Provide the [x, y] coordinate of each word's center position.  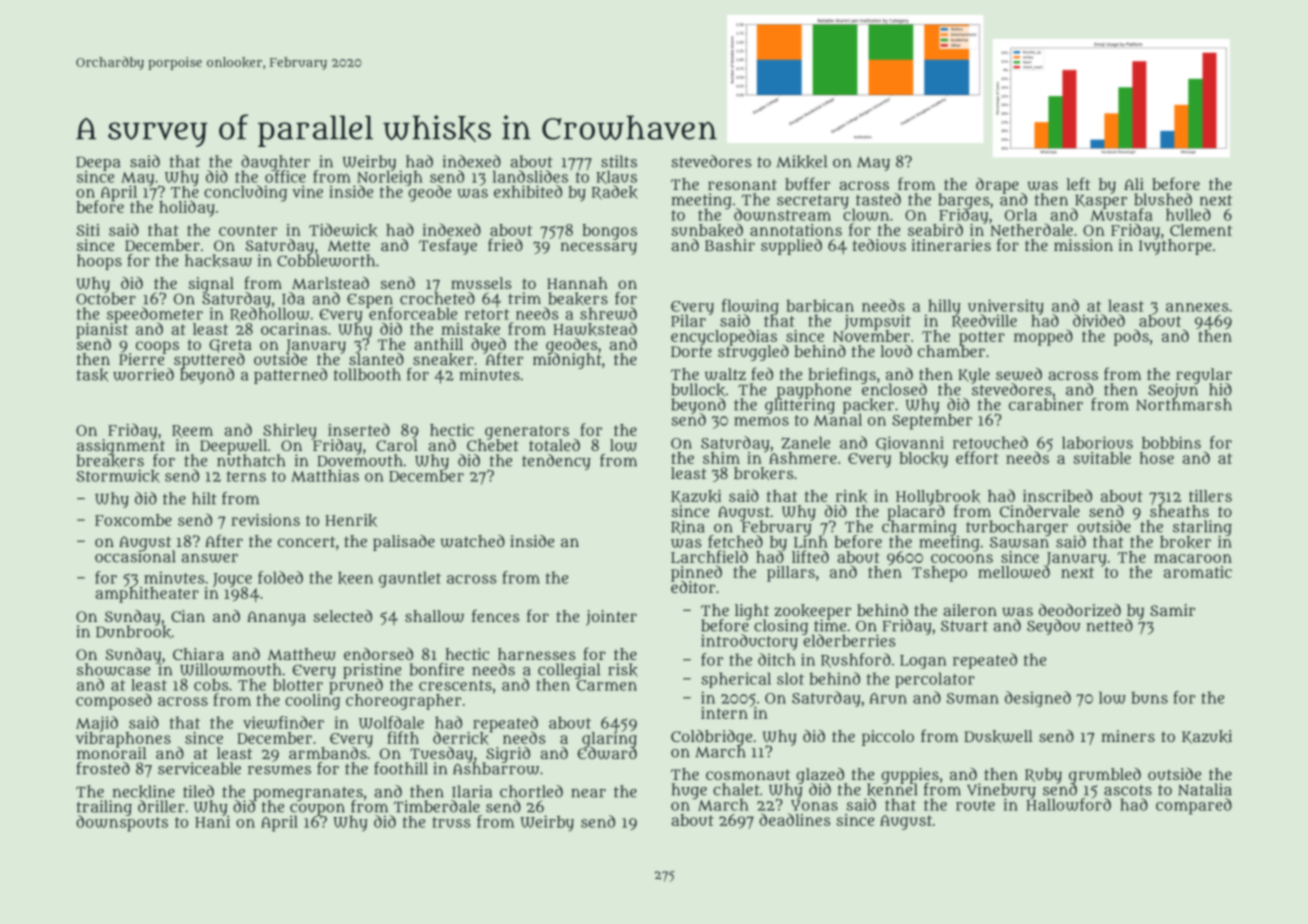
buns [1149, 698]
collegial [569, 671]
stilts [619, 161]
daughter [275, 163]
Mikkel [802, 162]
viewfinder [283, 722]
